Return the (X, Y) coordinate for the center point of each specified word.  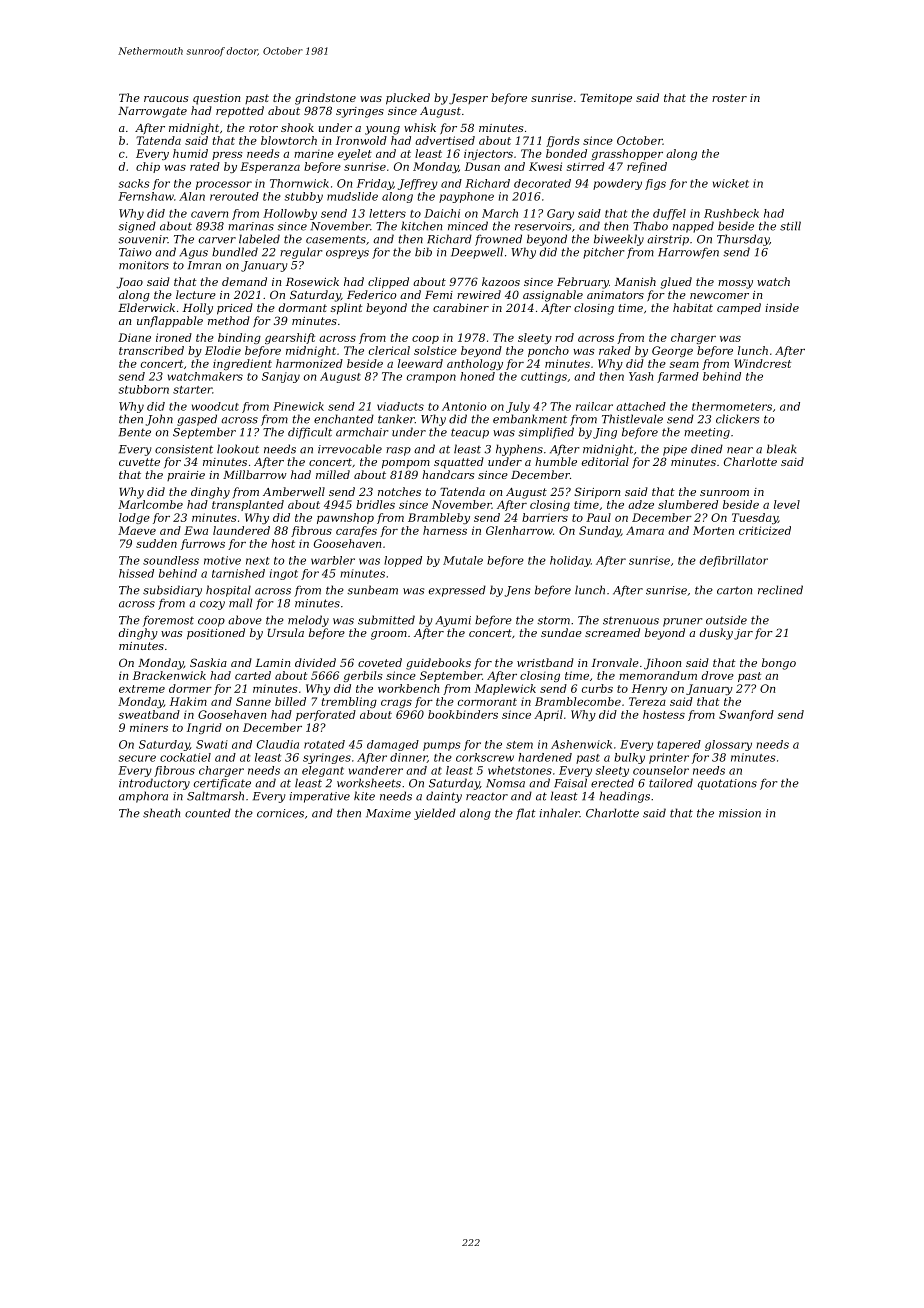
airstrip (668, 240)
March (500, 213)
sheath (161, 813)
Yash (641, 376)
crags (396, 704)
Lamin (272, 663)
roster (729, 98)
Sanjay (281, 377)
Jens (517, 591)
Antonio (464, 406)
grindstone (325, 99)
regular (301, 253)
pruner (682, 622)
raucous (166, 99)
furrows (203, 544)
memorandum (658, 675)
